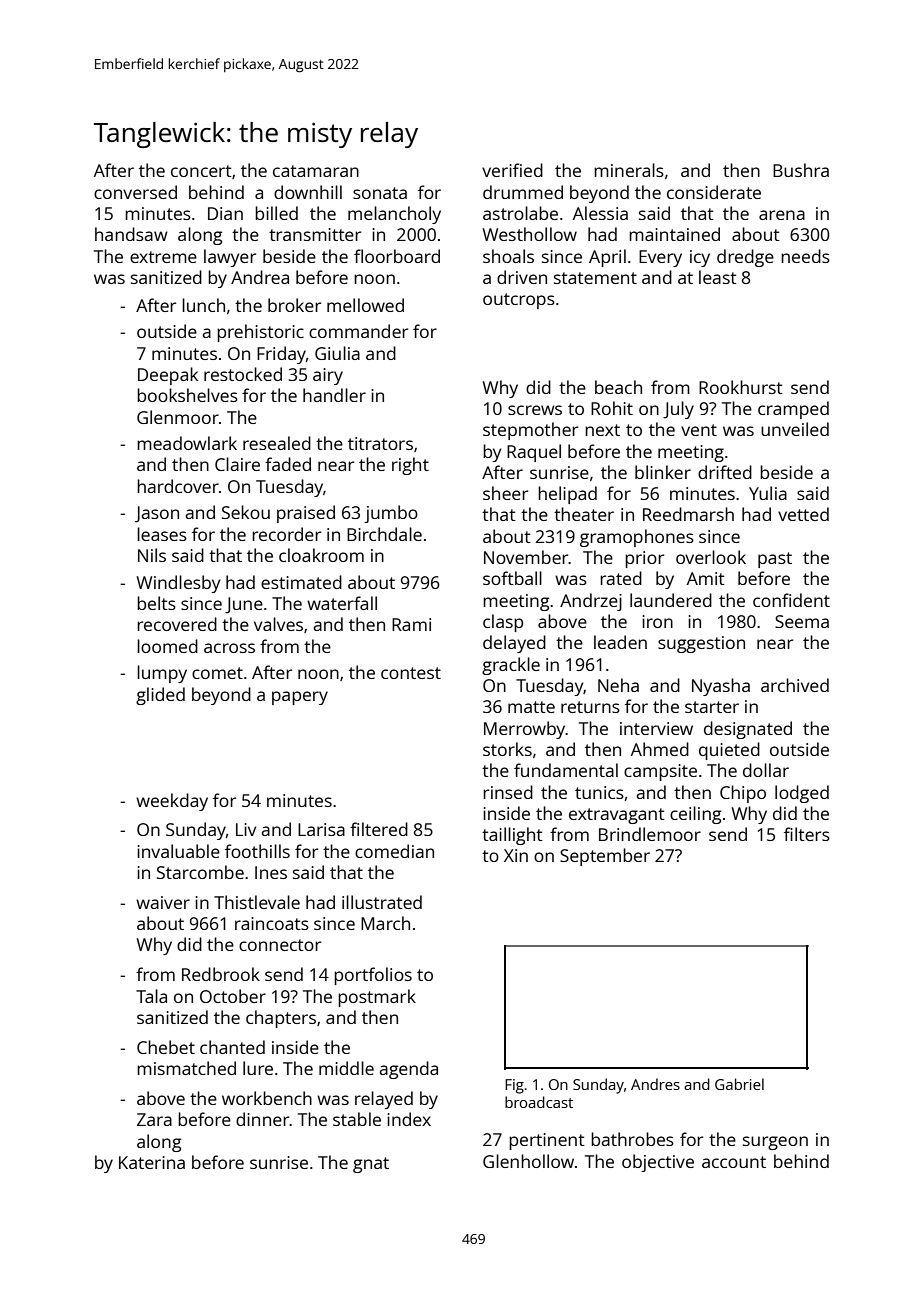  Describe the element at coordinates (714, 192) in the document. I see `considerate` at that location.
